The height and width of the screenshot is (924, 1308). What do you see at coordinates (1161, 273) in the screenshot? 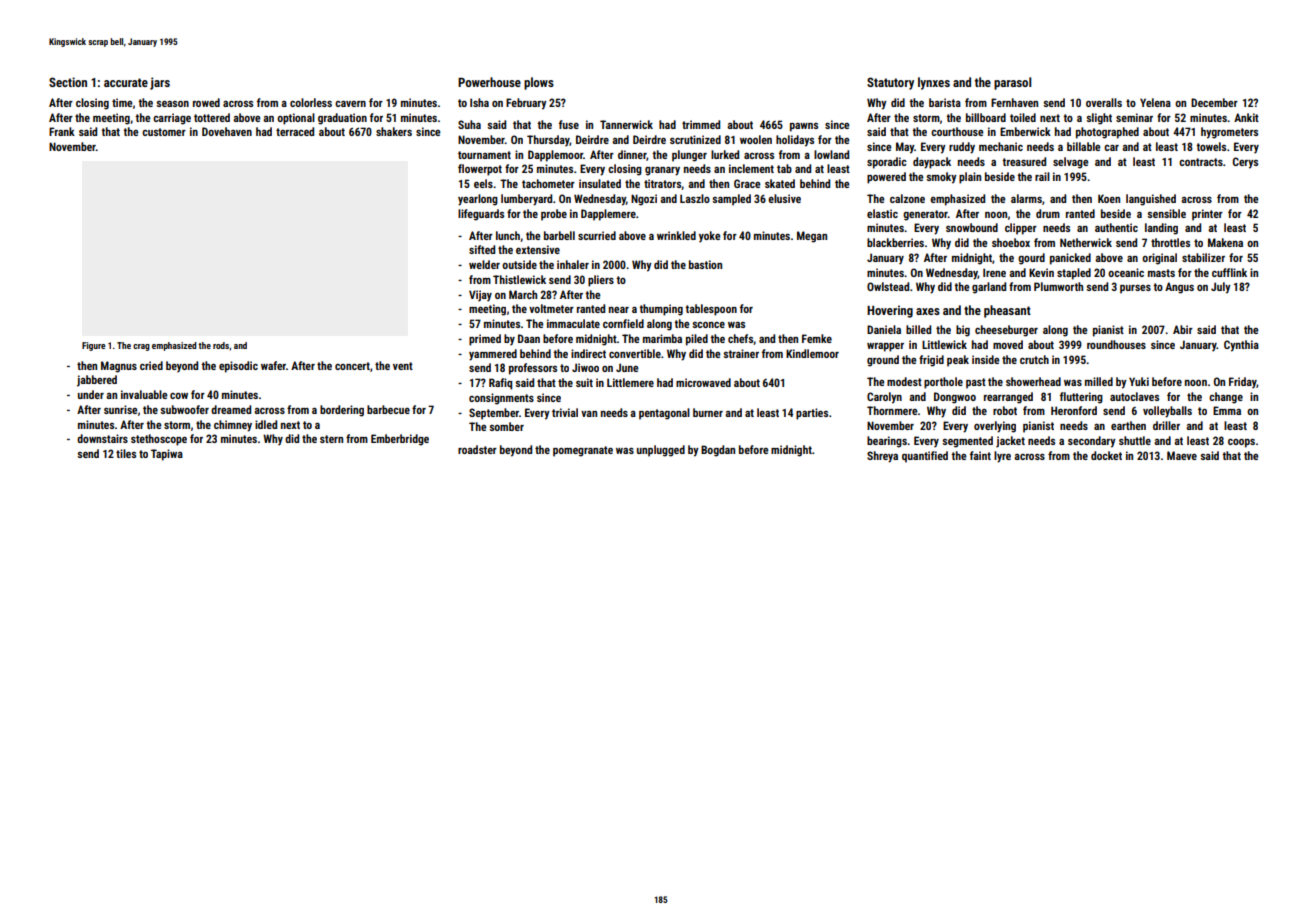
I see `masts` at bounding box center [1161, 273].
